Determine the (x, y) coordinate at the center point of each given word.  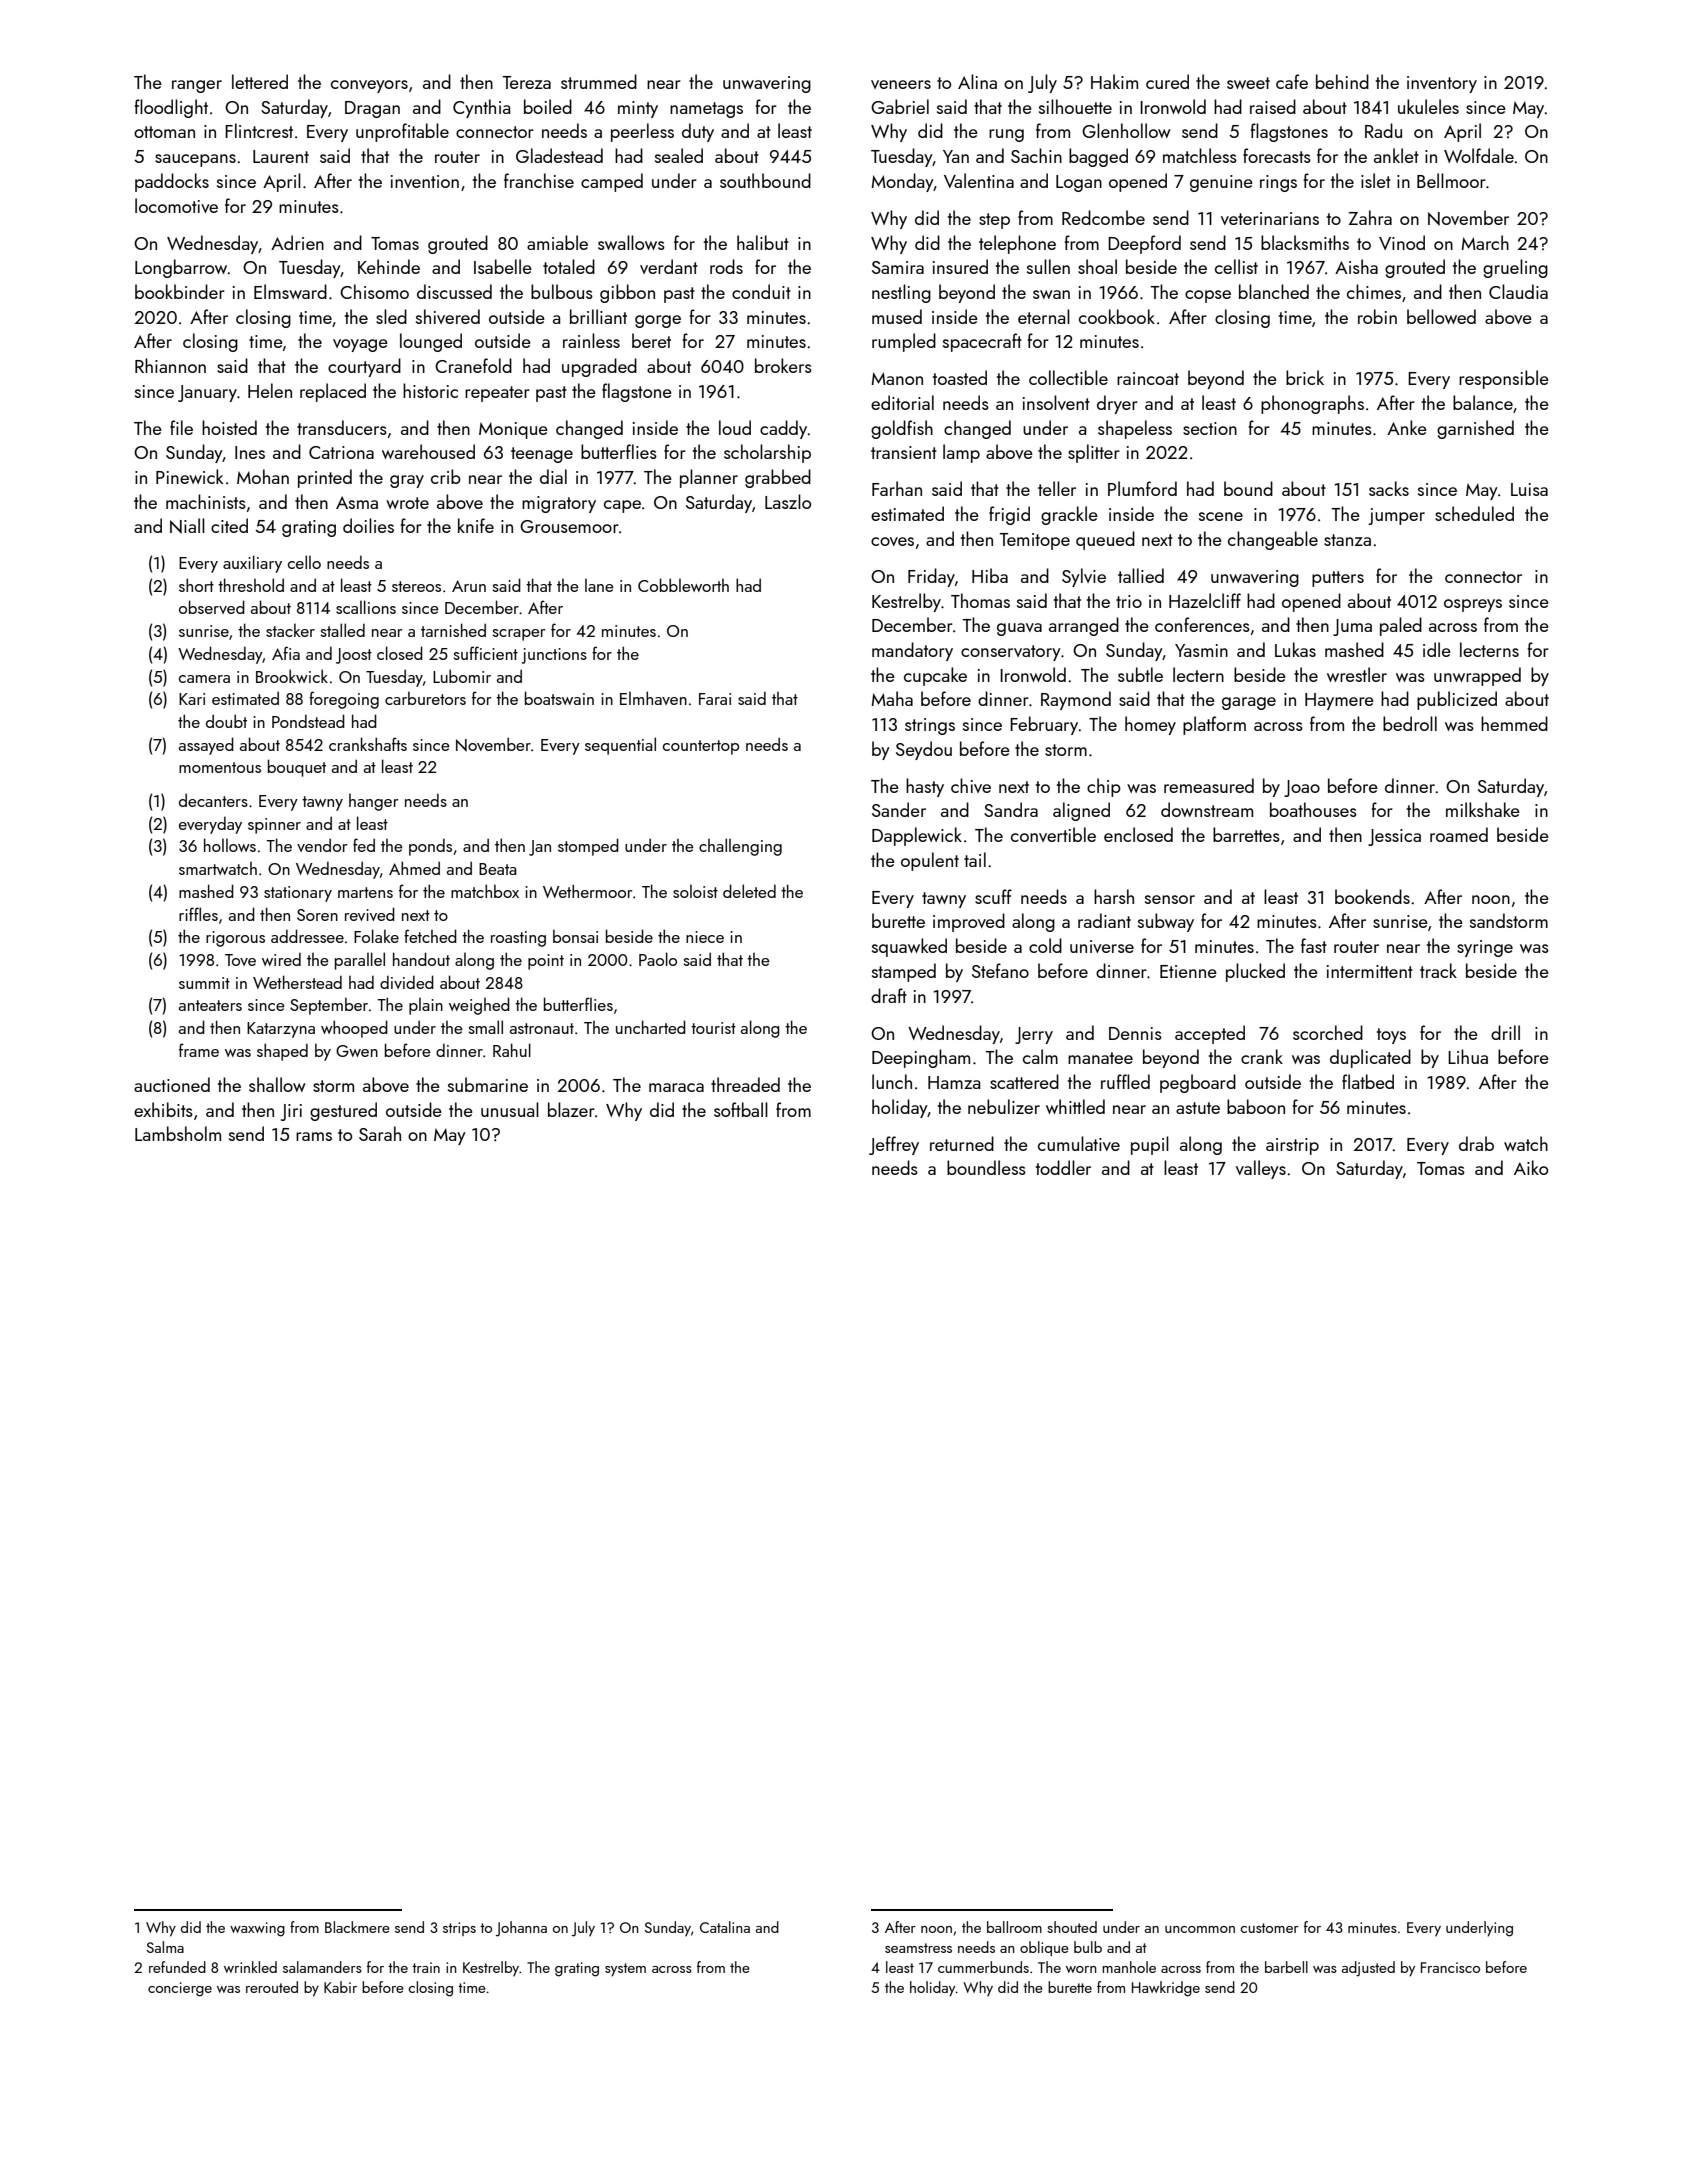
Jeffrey (894, 1145)
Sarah (380, 1133)
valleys (1261, 1169)
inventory (1442, 84)
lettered (260, 81)
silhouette (1075, 106)
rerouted (272, 1987)
